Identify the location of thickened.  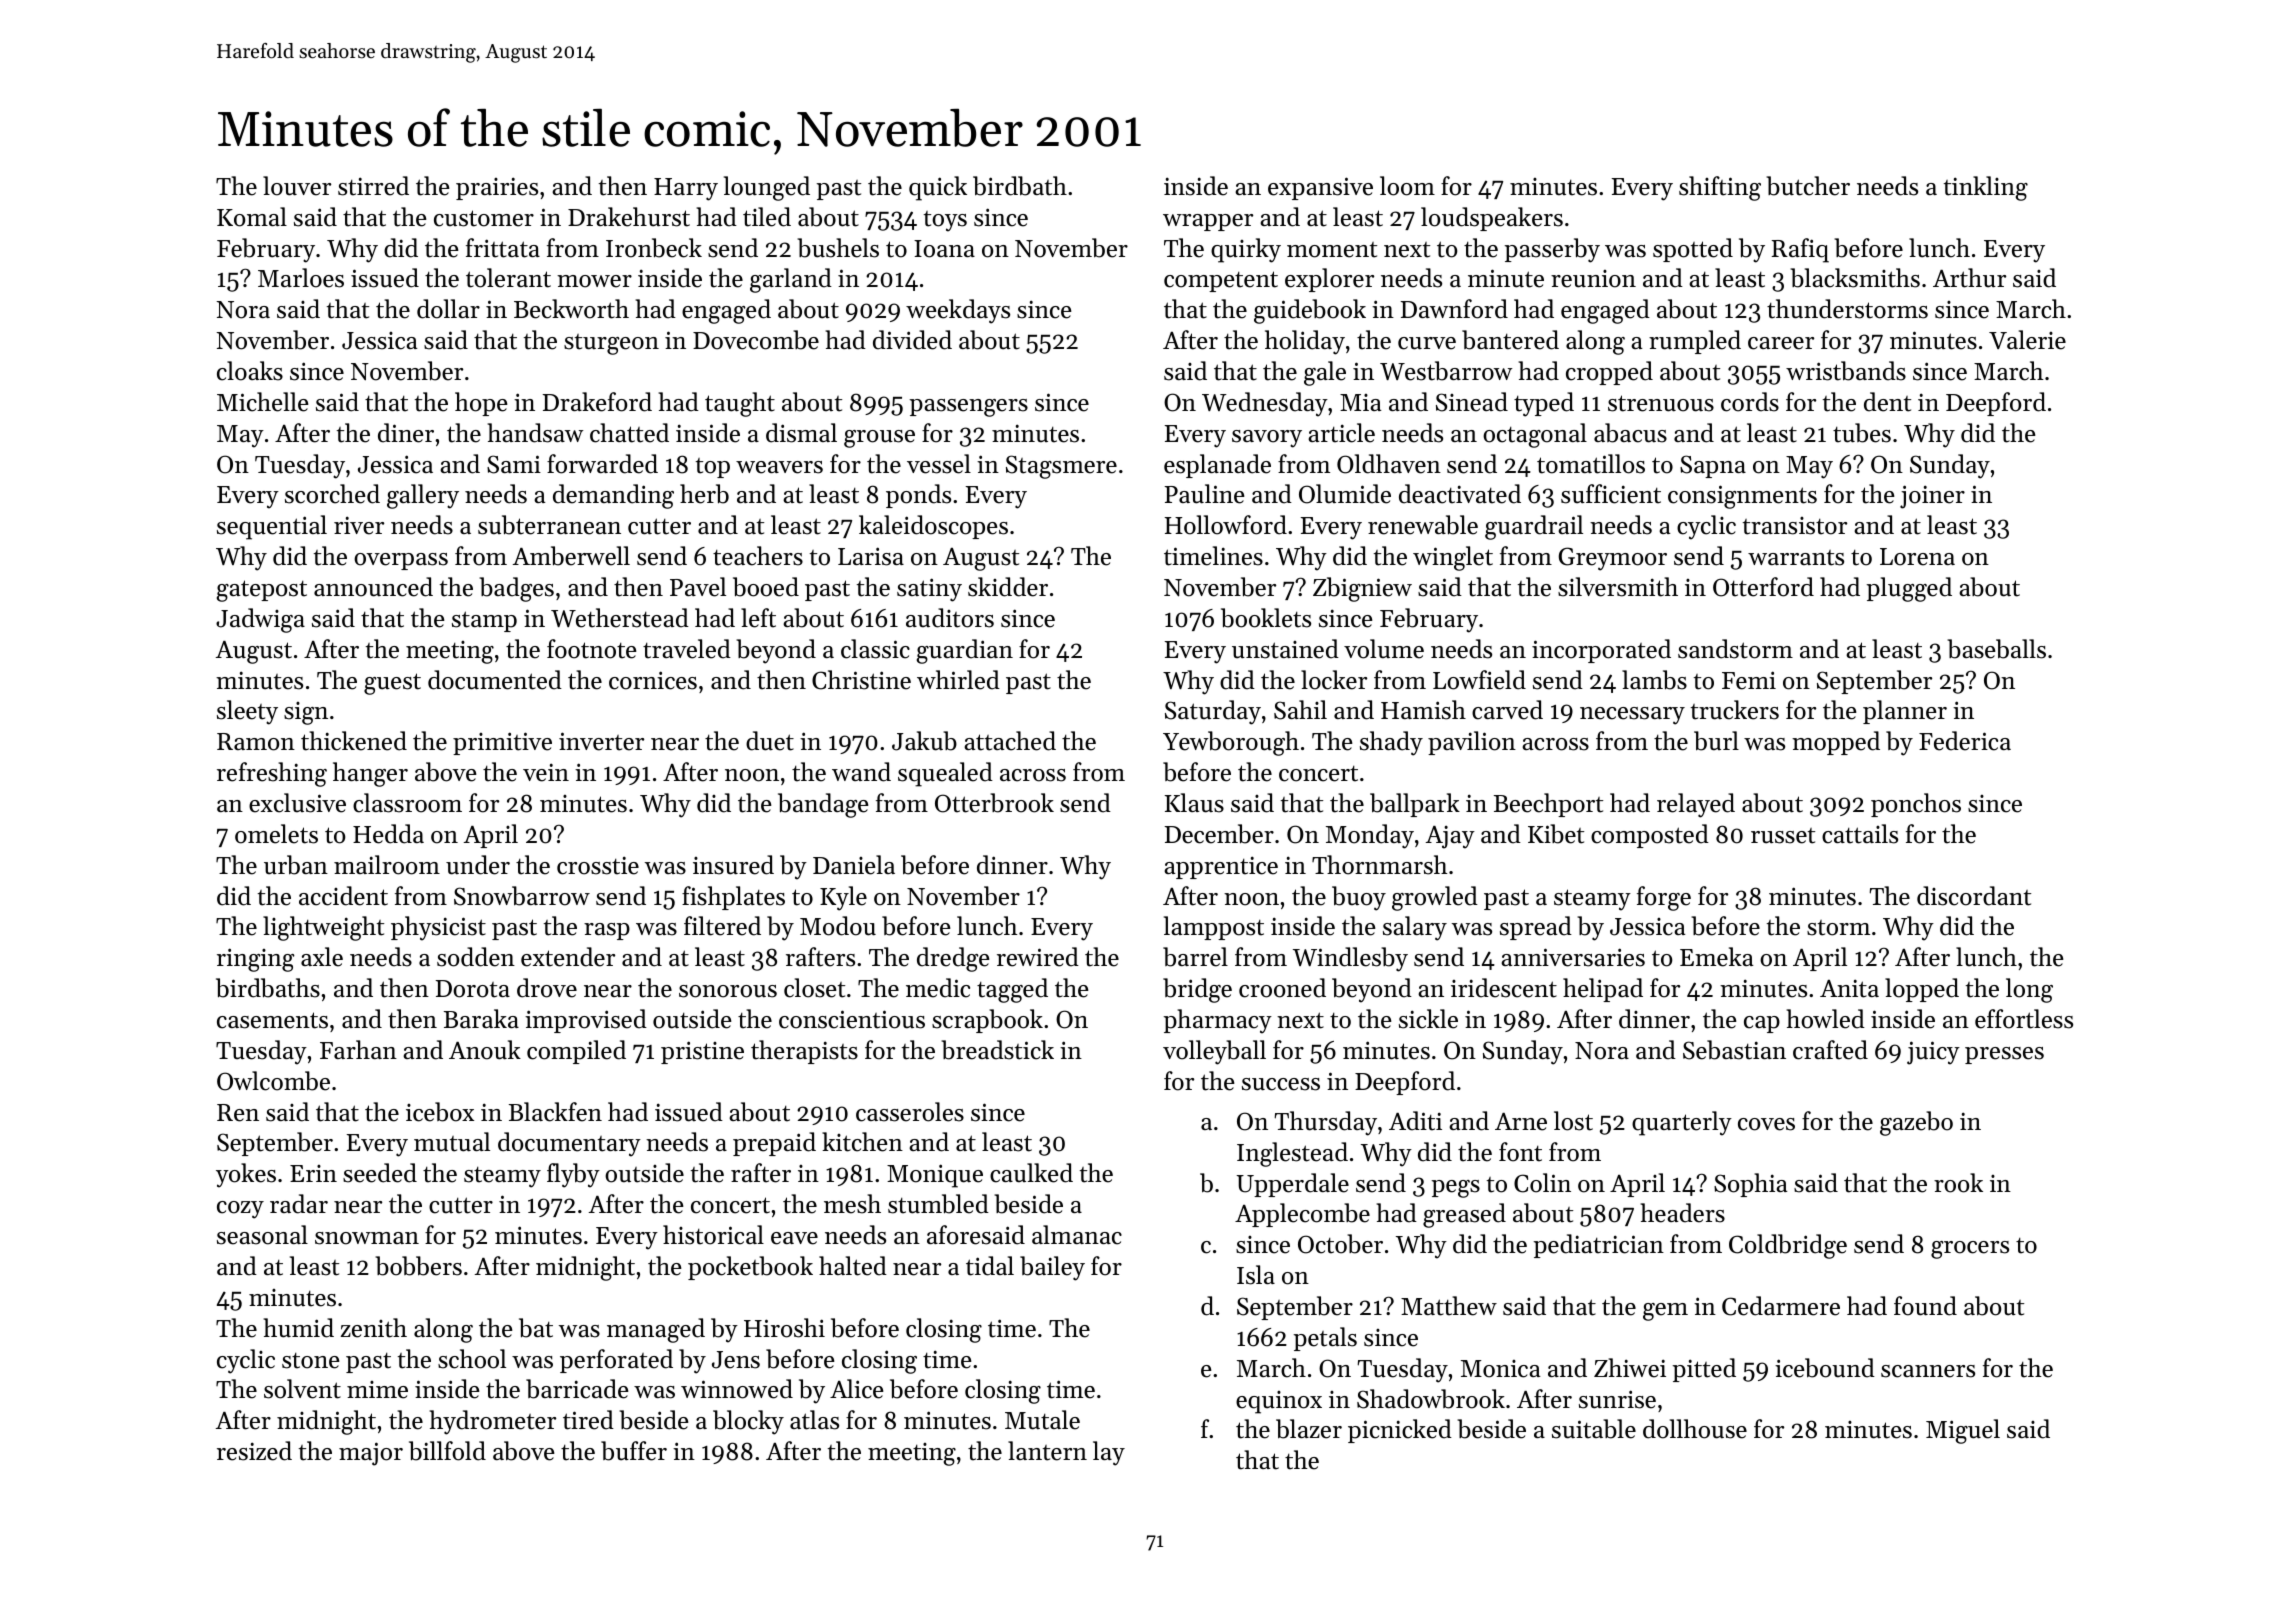
(354, 741).
